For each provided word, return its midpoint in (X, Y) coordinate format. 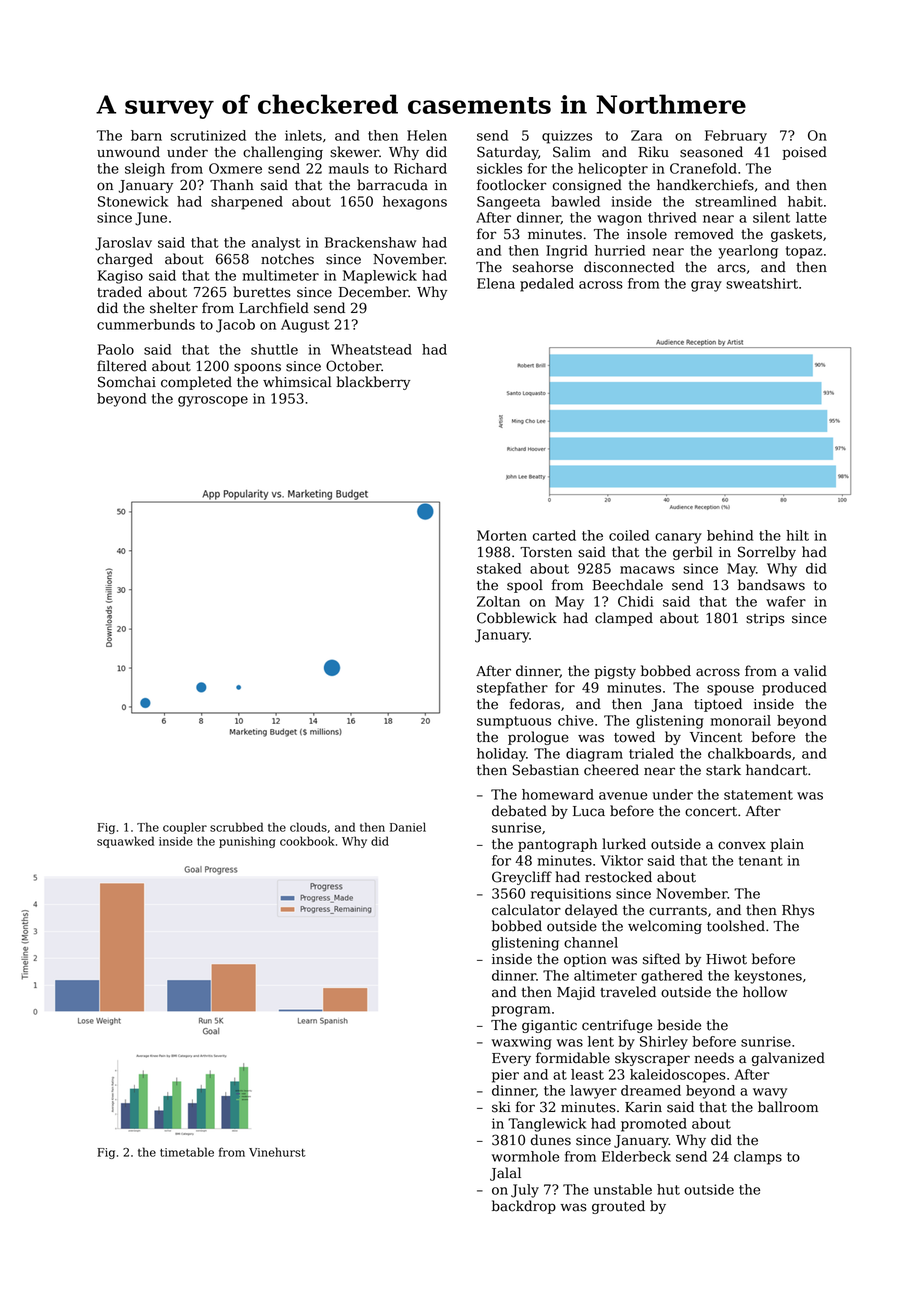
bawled (575, 201)
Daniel (408, 827)
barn (146, 135)
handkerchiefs (705, 185)
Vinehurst (277, 1152)
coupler (185, 828)
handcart (776, 770)
